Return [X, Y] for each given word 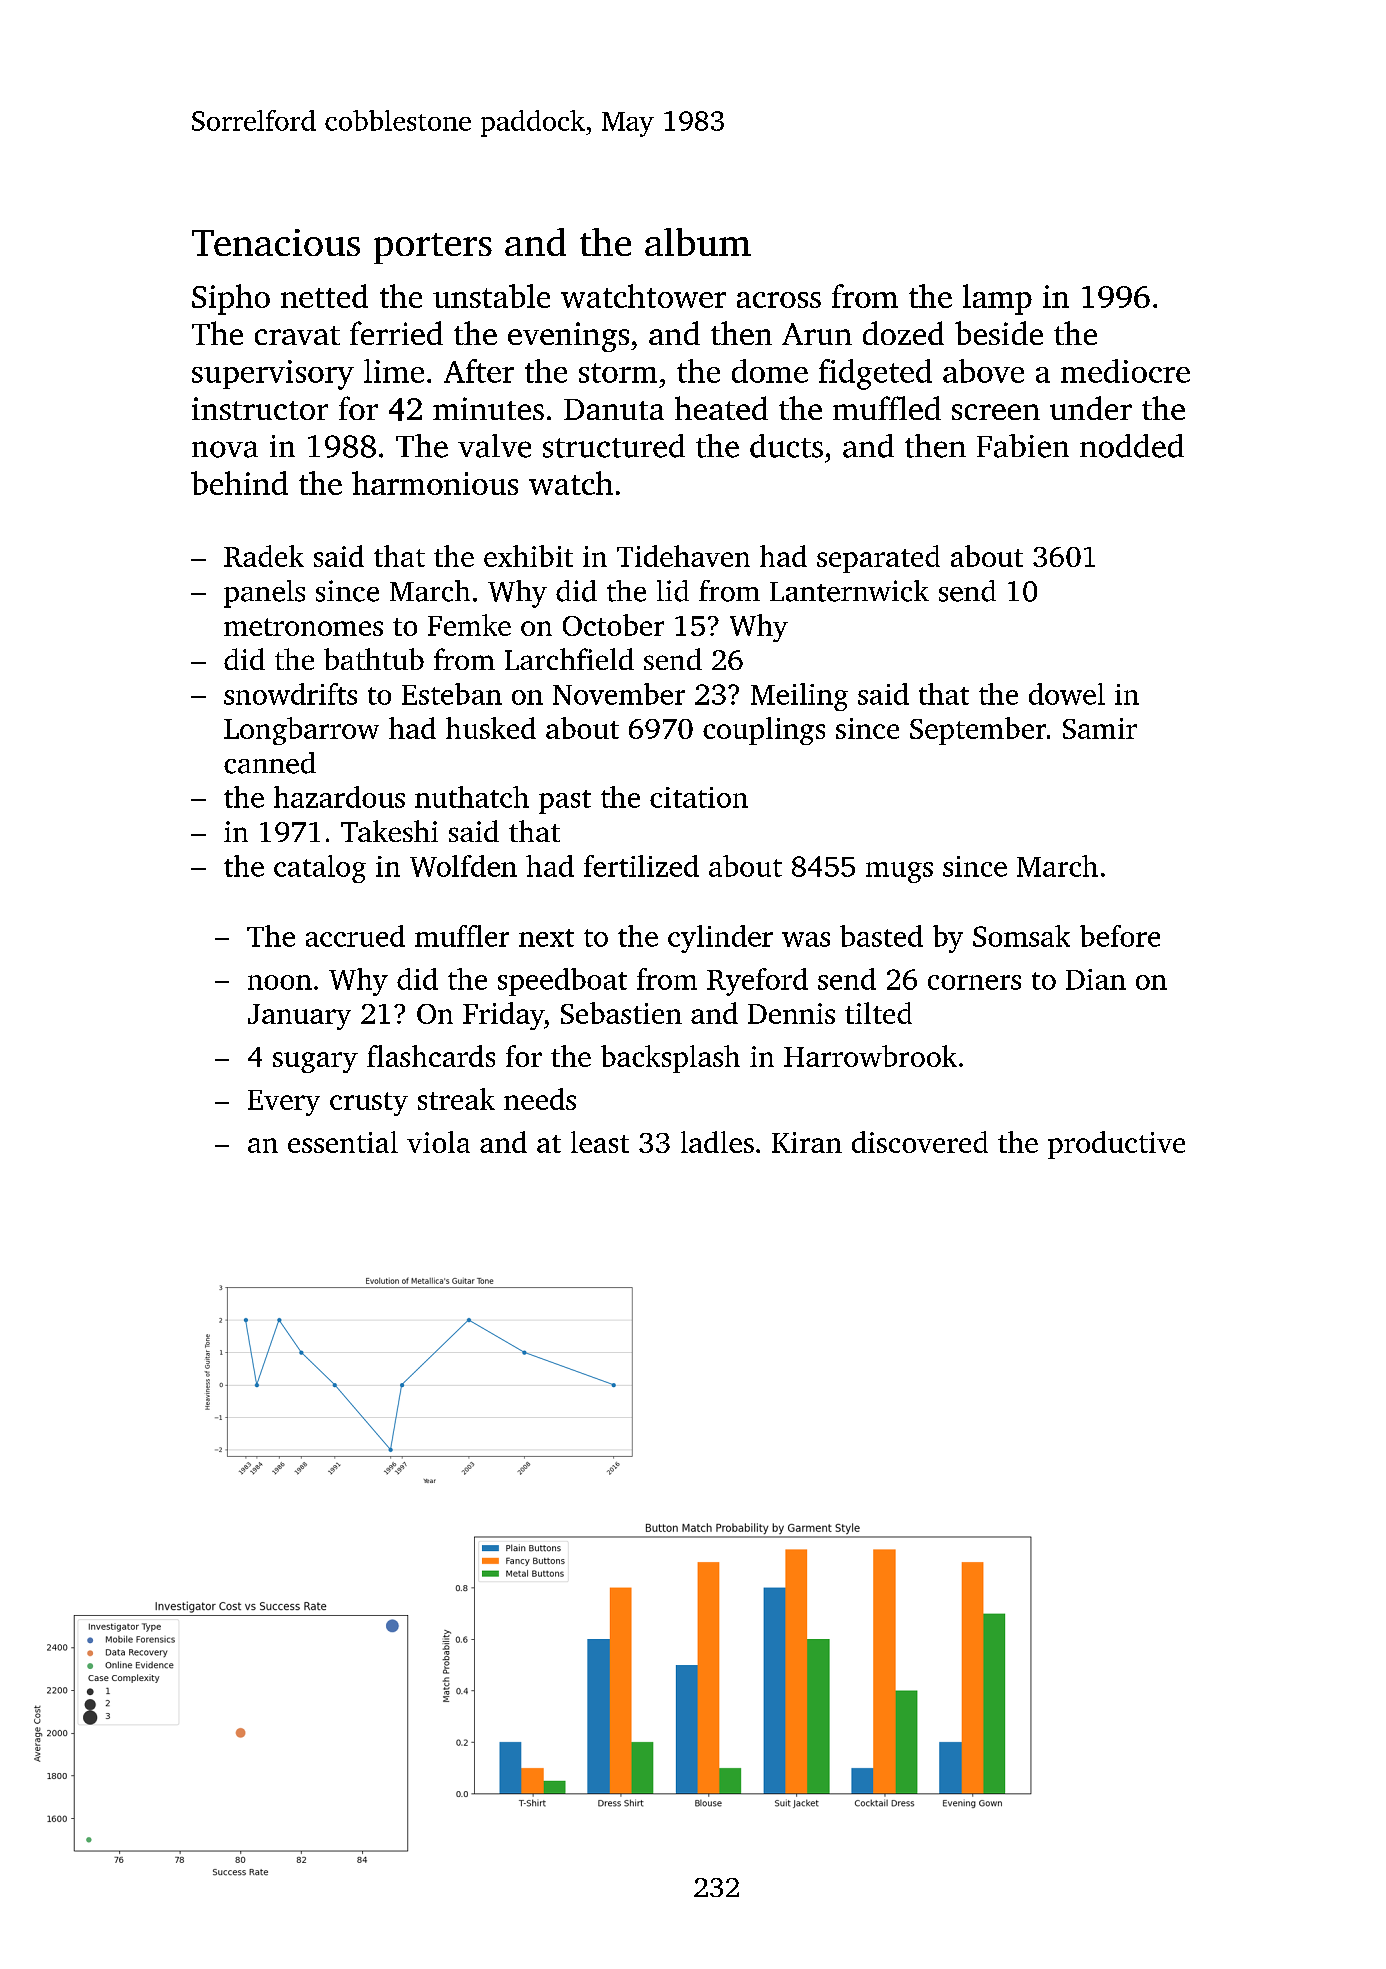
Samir [1100, 728]
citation [699, 797]
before [1120, 936]
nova [225, 449]
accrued [355, 936]
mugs [899, 872]
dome [770, 371]
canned [270, 763]
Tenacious [276, 242]
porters [433, 248]
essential [343, 1142]
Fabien [1023, 446]
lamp [997, 299]
